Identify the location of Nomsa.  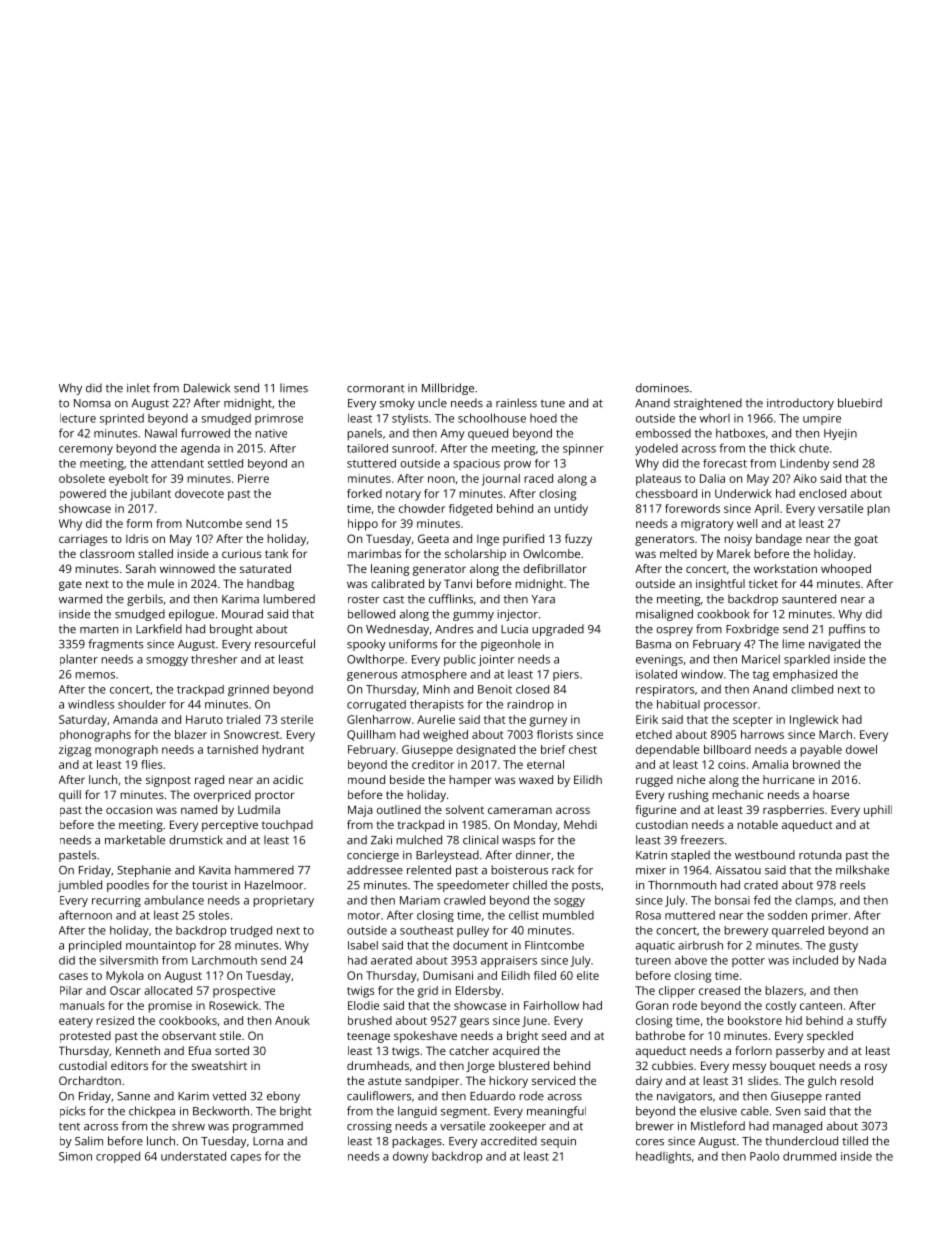
(92, 403).
